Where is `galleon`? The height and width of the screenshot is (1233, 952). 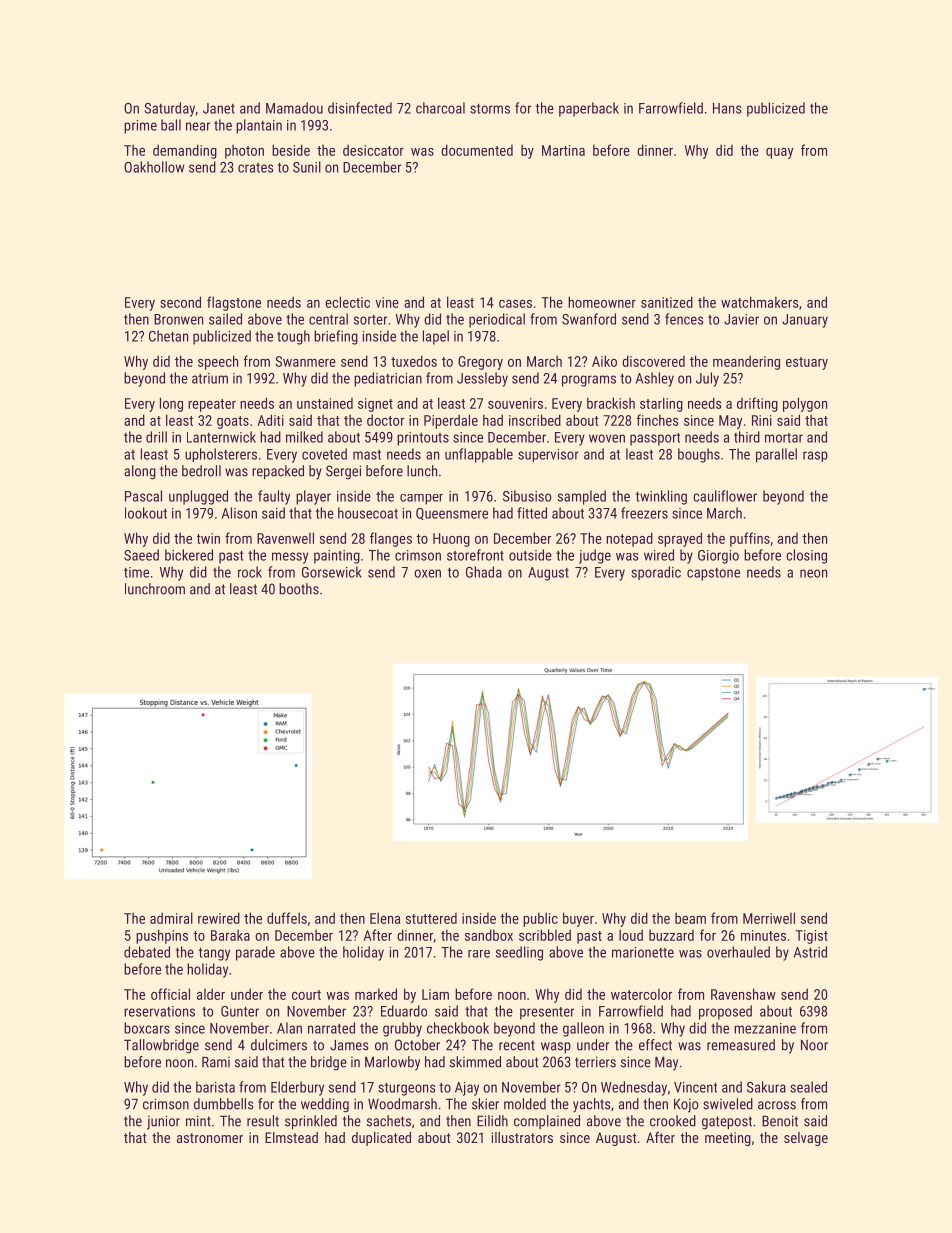
galleon is located at coordinates (583, 1029).
